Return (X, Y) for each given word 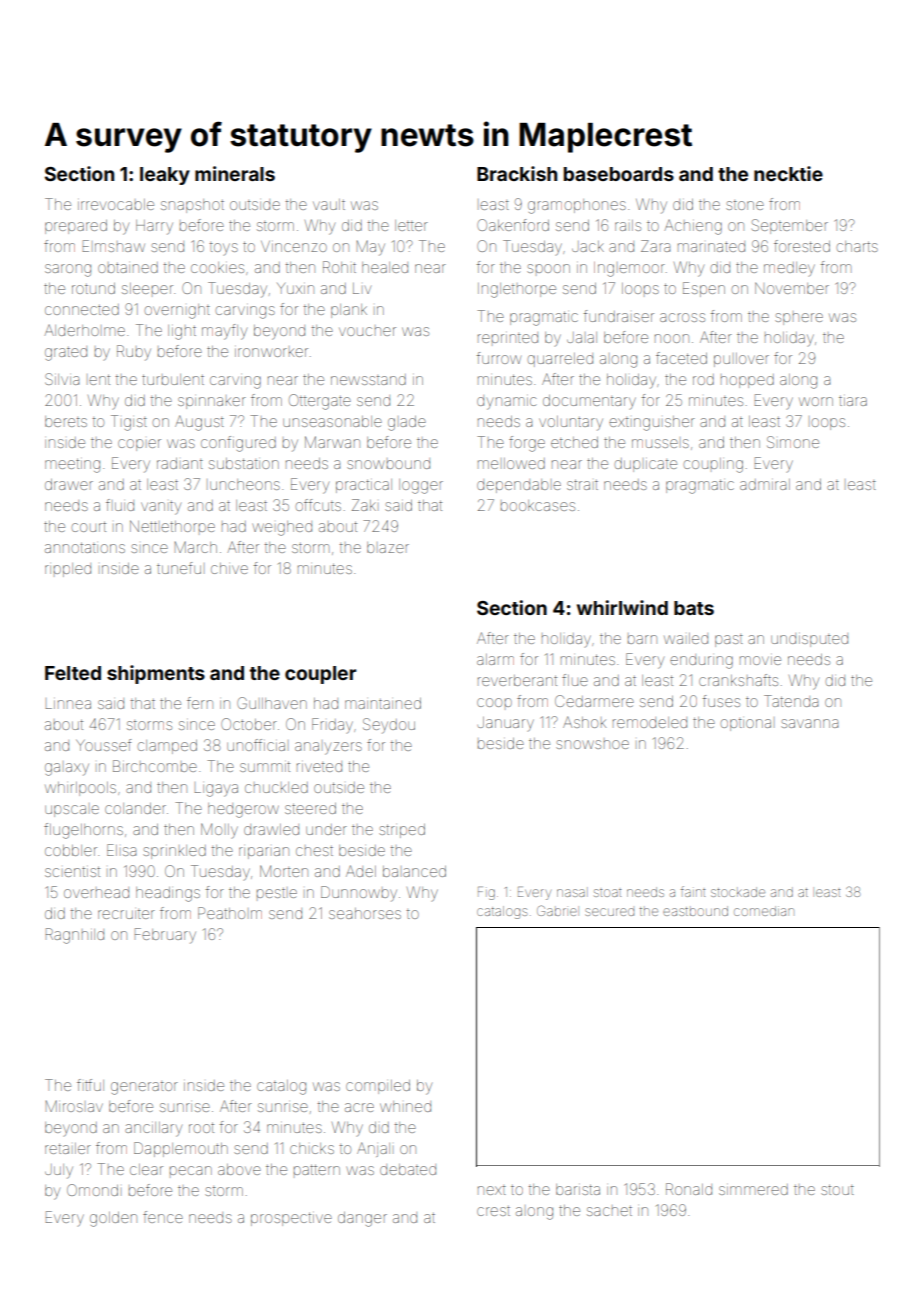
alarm (495, 659)
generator (144, 1088)
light (182, 332)
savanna (809, 723)
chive (229, 568)
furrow (499, 358)
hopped (747, 381)
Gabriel (557, 910)
